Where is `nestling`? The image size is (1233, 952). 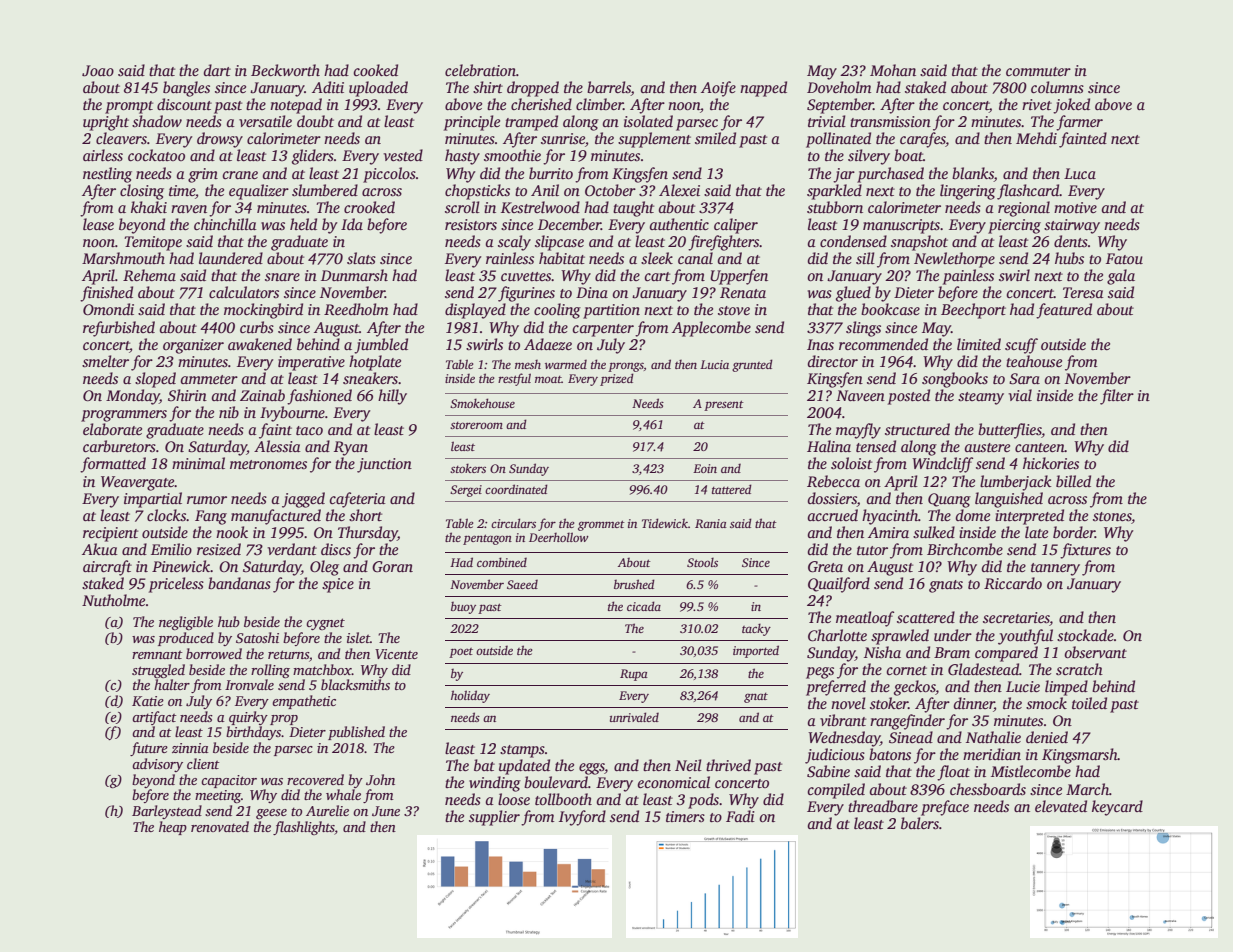
nestling is located at coordinates (107, 175).
